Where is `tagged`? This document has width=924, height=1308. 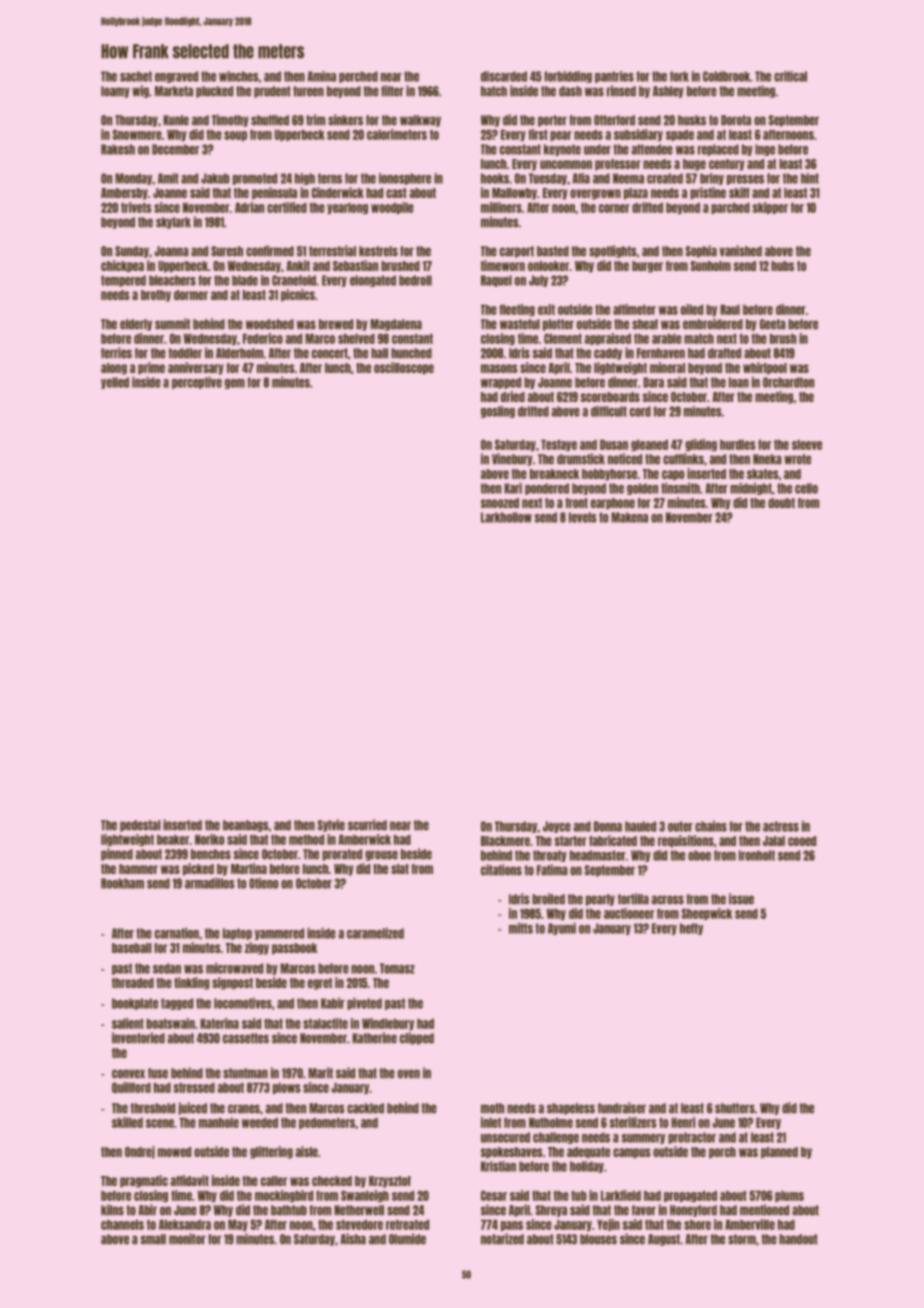 tagged is located at coordinates (177, 1004).
